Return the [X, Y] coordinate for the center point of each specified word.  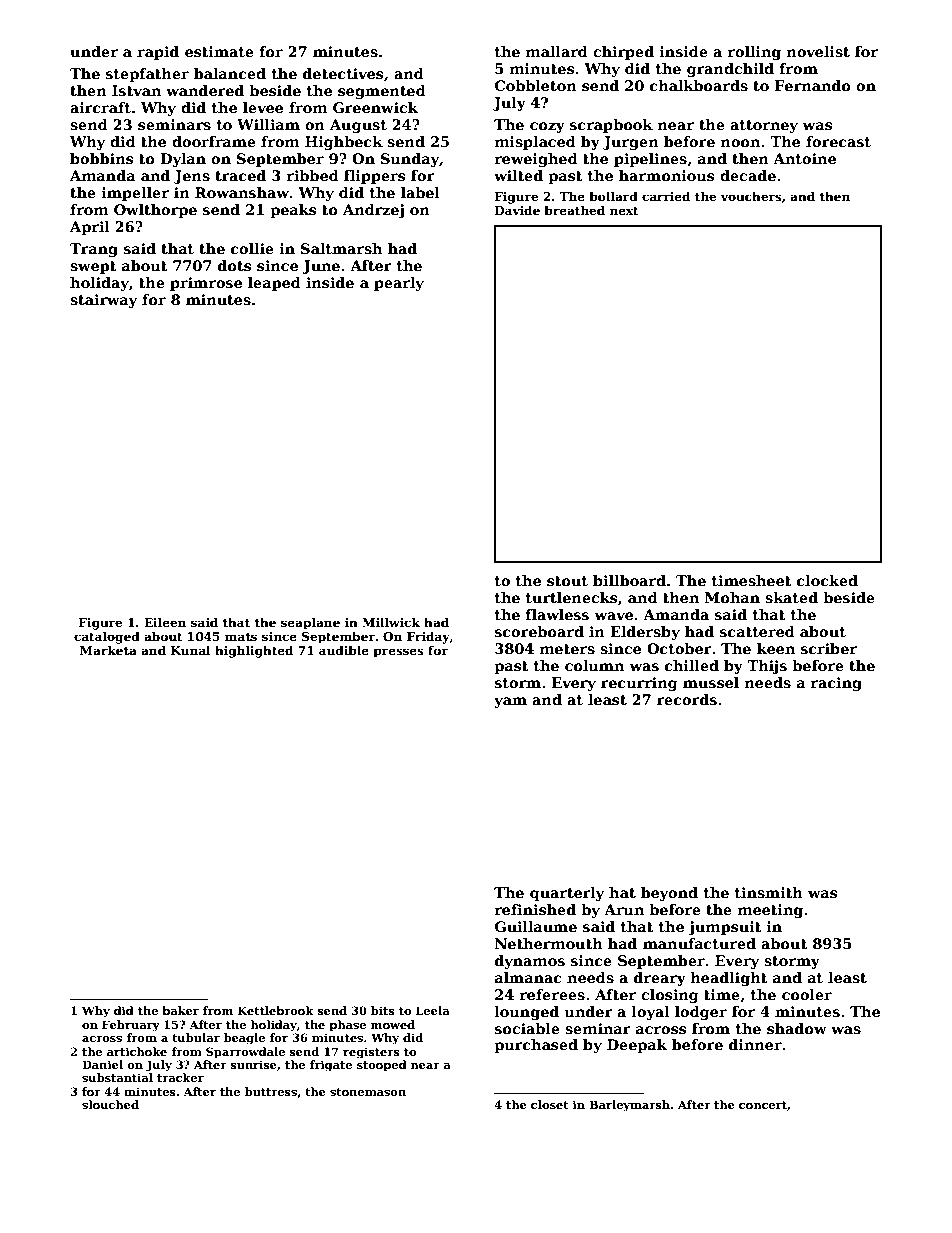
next [624, 211]
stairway [103, 301]
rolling [754, 53]
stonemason [368, 1092]
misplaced [535, 143]
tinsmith [769, 892]
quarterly [567, 894]
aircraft [100, 107]
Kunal [191, 650]
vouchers [751, 196]
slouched [110, 1104]
